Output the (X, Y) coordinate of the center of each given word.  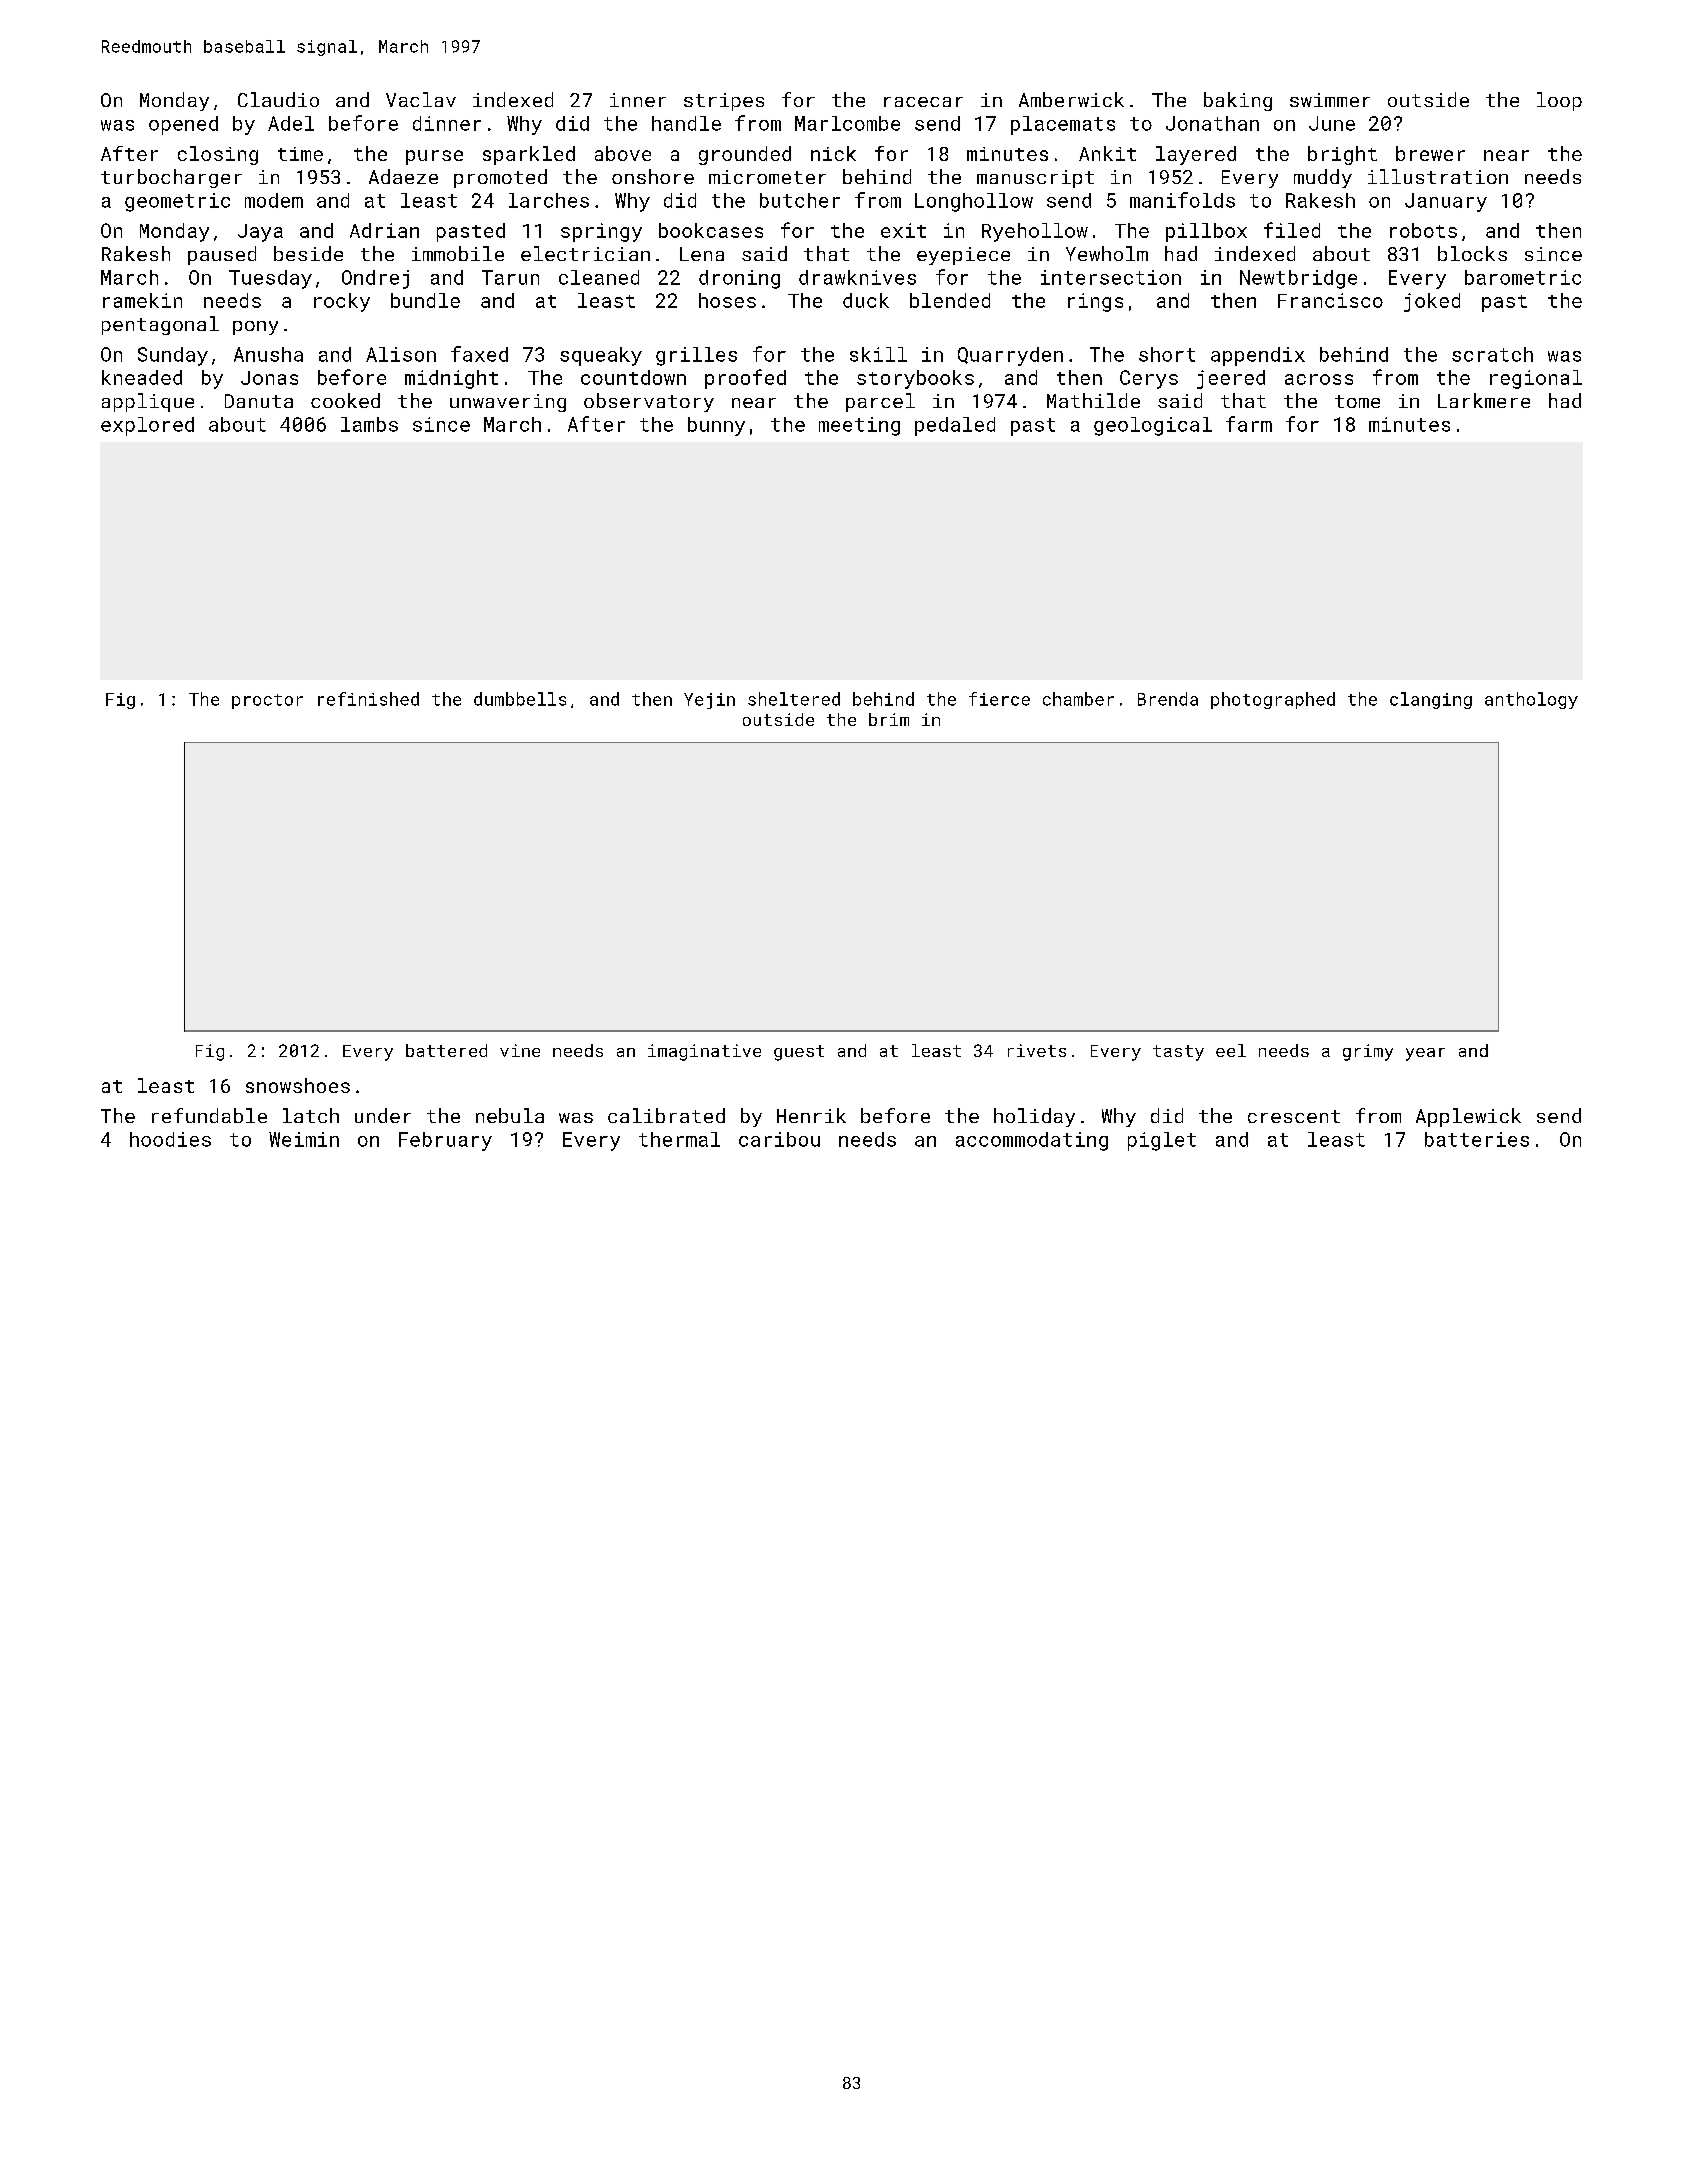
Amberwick (1071, 99)
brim (889, 719)
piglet (1162, 1141)
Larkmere (1484, 400)
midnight (451, 379)
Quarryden (1010, 356)
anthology (1531, 700)
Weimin (304, 1139)
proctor (267, 701)
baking (1238, 101)
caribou (779, 1139)
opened (183, 125)
